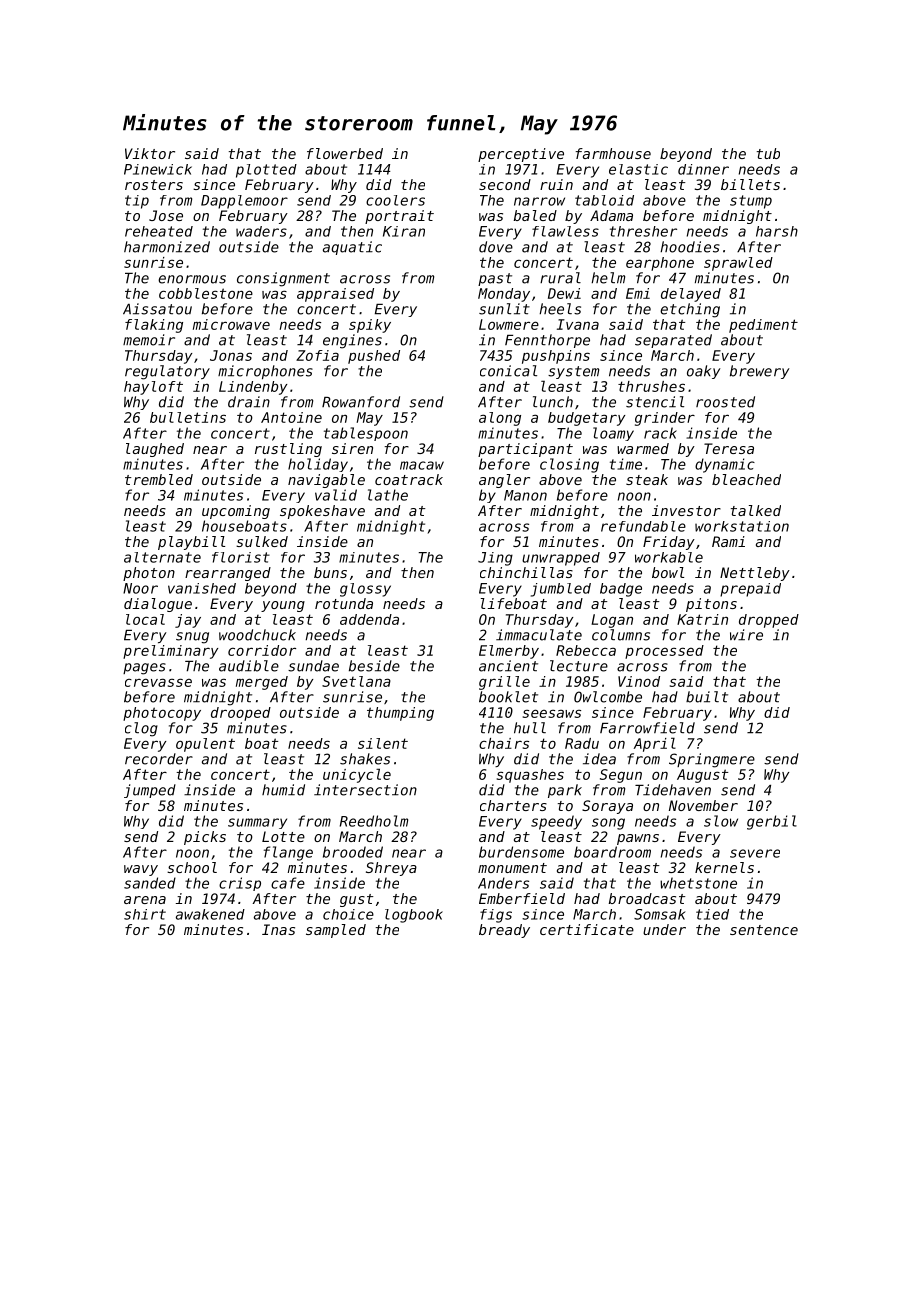 The height and width of the page is (1308, 924). What do you see at coordinates (374, 821) in the page?
I see `Reedholm` at bounding box center [374, 821].
